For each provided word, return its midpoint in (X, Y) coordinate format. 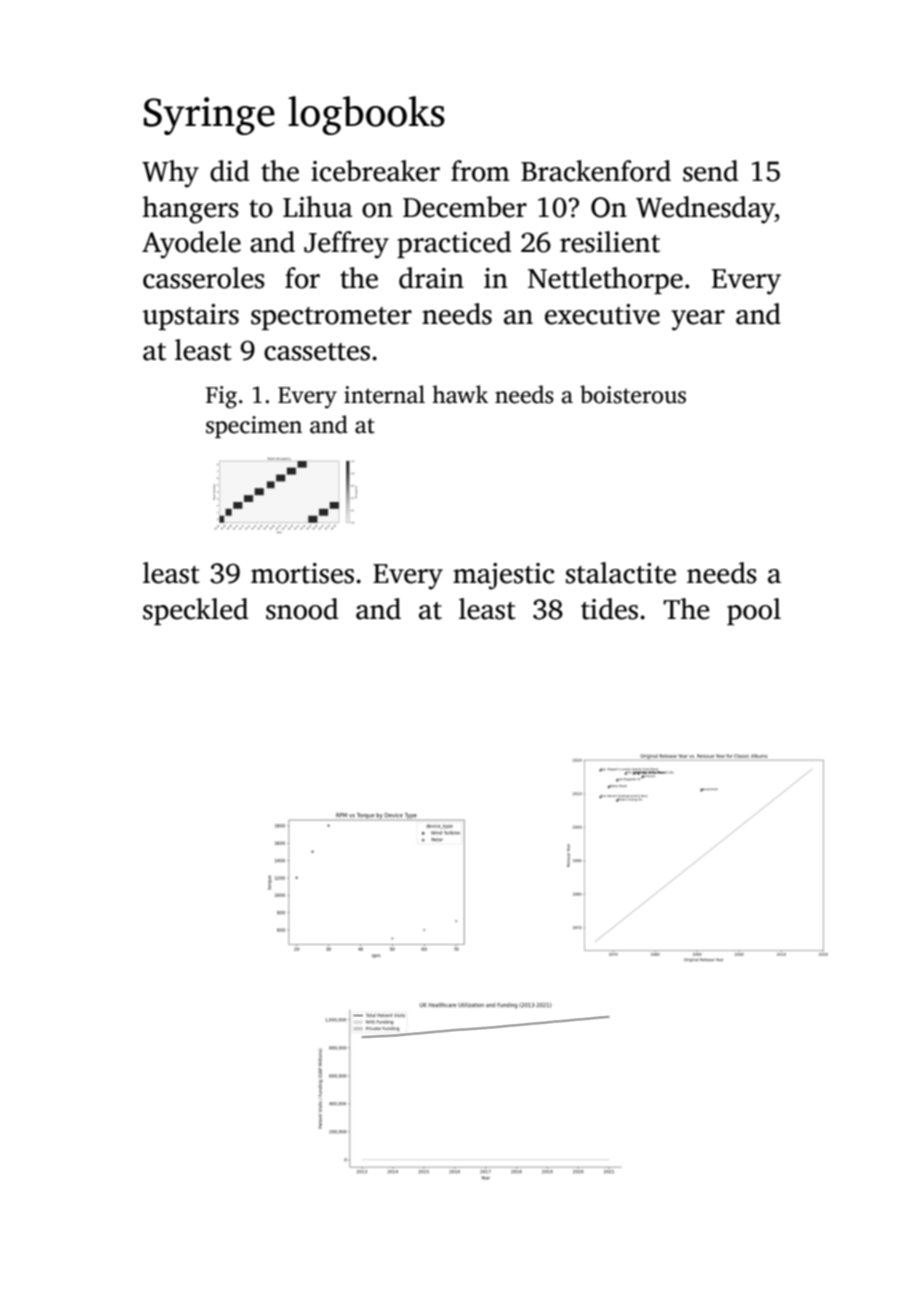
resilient (610, 242)
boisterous (633, 394)
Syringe (209, 116)
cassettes (317, 352)
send (710, 171)
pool (754, 611)
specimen (254, 427)
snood (302, 609)
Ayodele (191, 245)
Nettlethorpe (605, 280)
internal (384, 394)
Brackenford (596, 171)
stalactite (621, 573)
